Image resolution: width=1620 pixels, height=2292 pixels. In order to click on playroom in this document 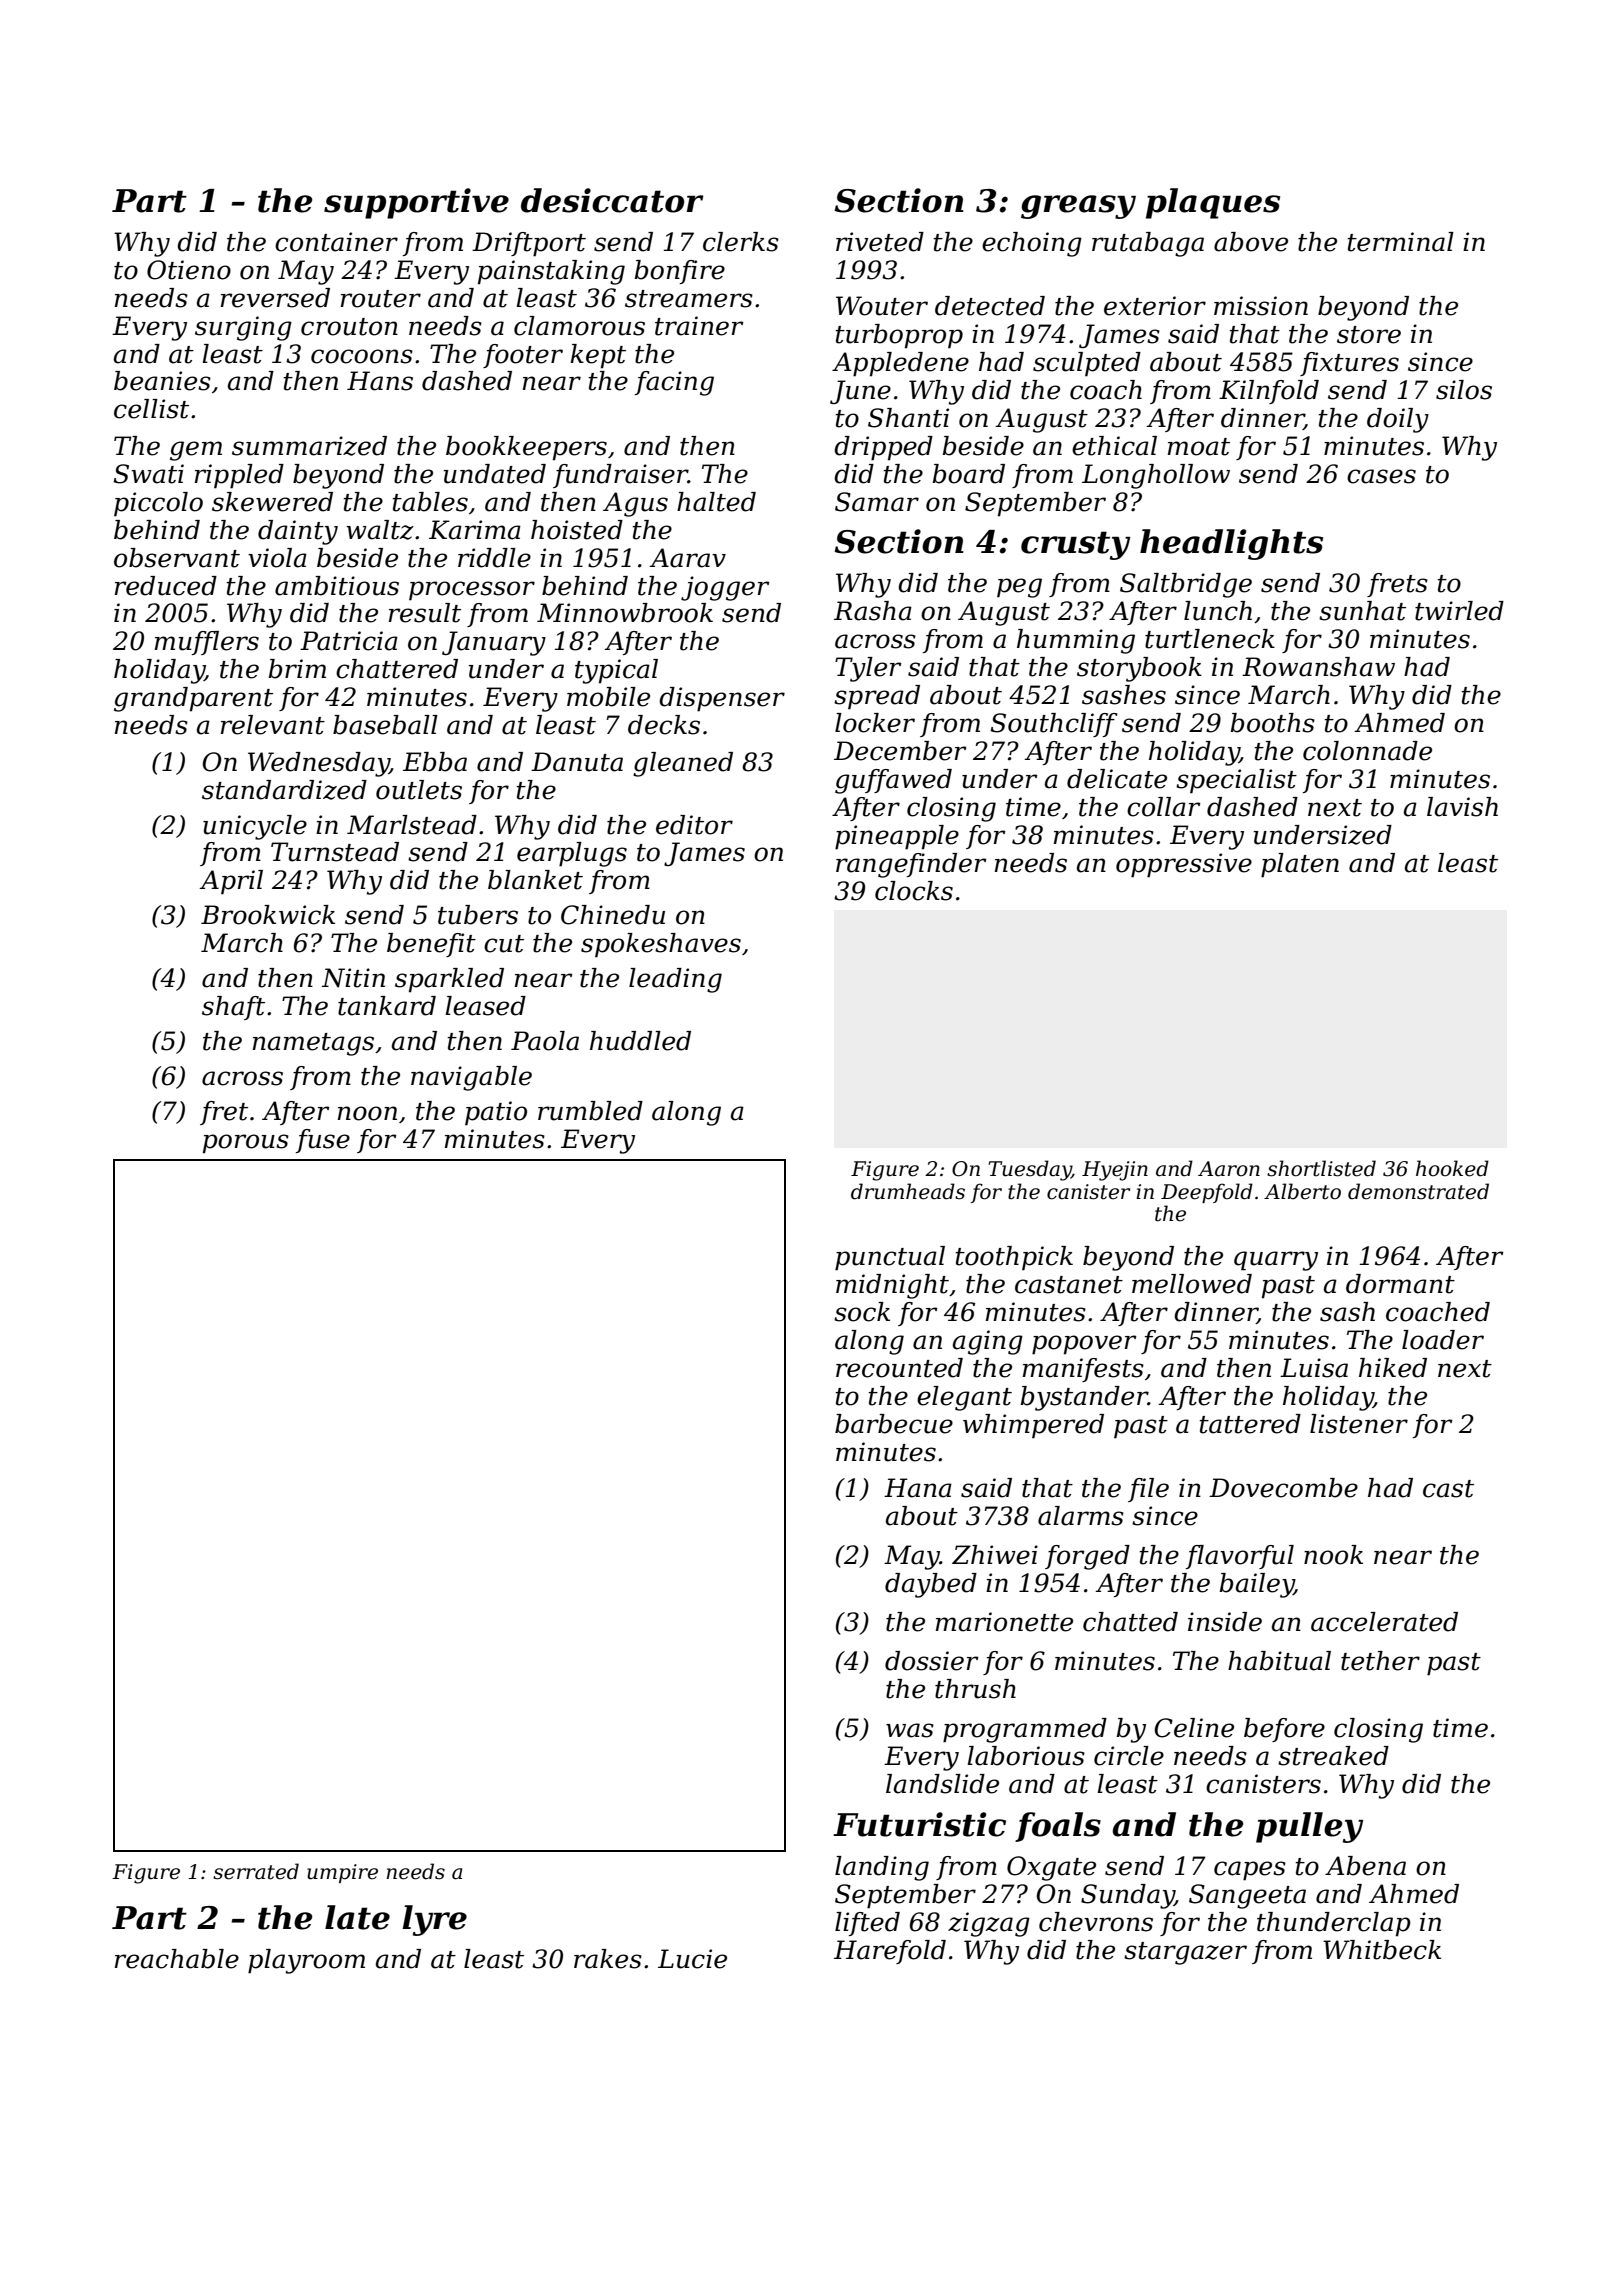, I will do `click(306, 1961)`.
